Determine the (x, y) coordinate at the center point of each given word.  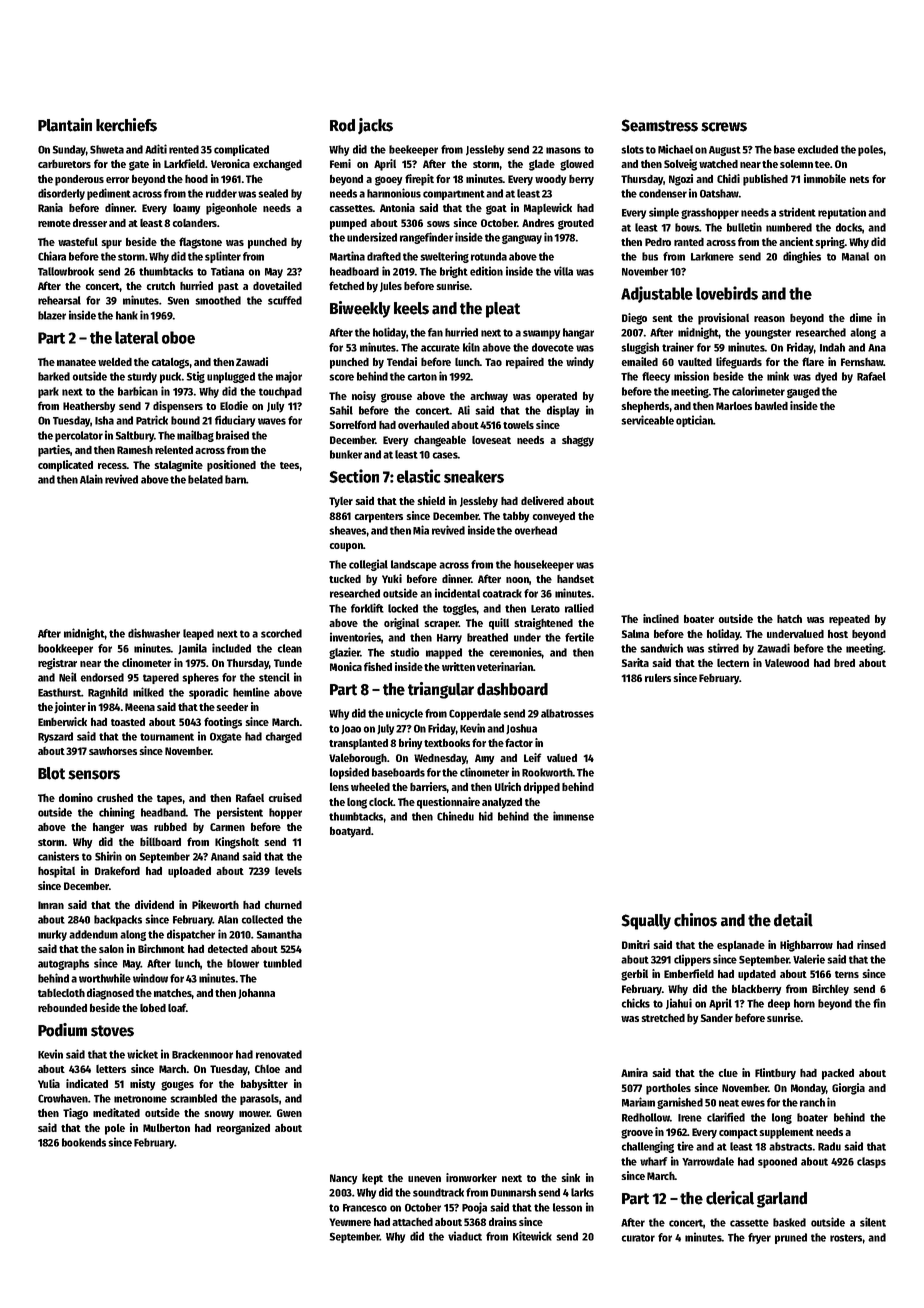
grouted (576, 224)
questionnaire (448, 803)
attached (412, 1222)
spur (111, 244)
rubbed (170, 826)
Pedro (658, 242)
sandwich (661, 648)
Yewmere (350, 1222)
